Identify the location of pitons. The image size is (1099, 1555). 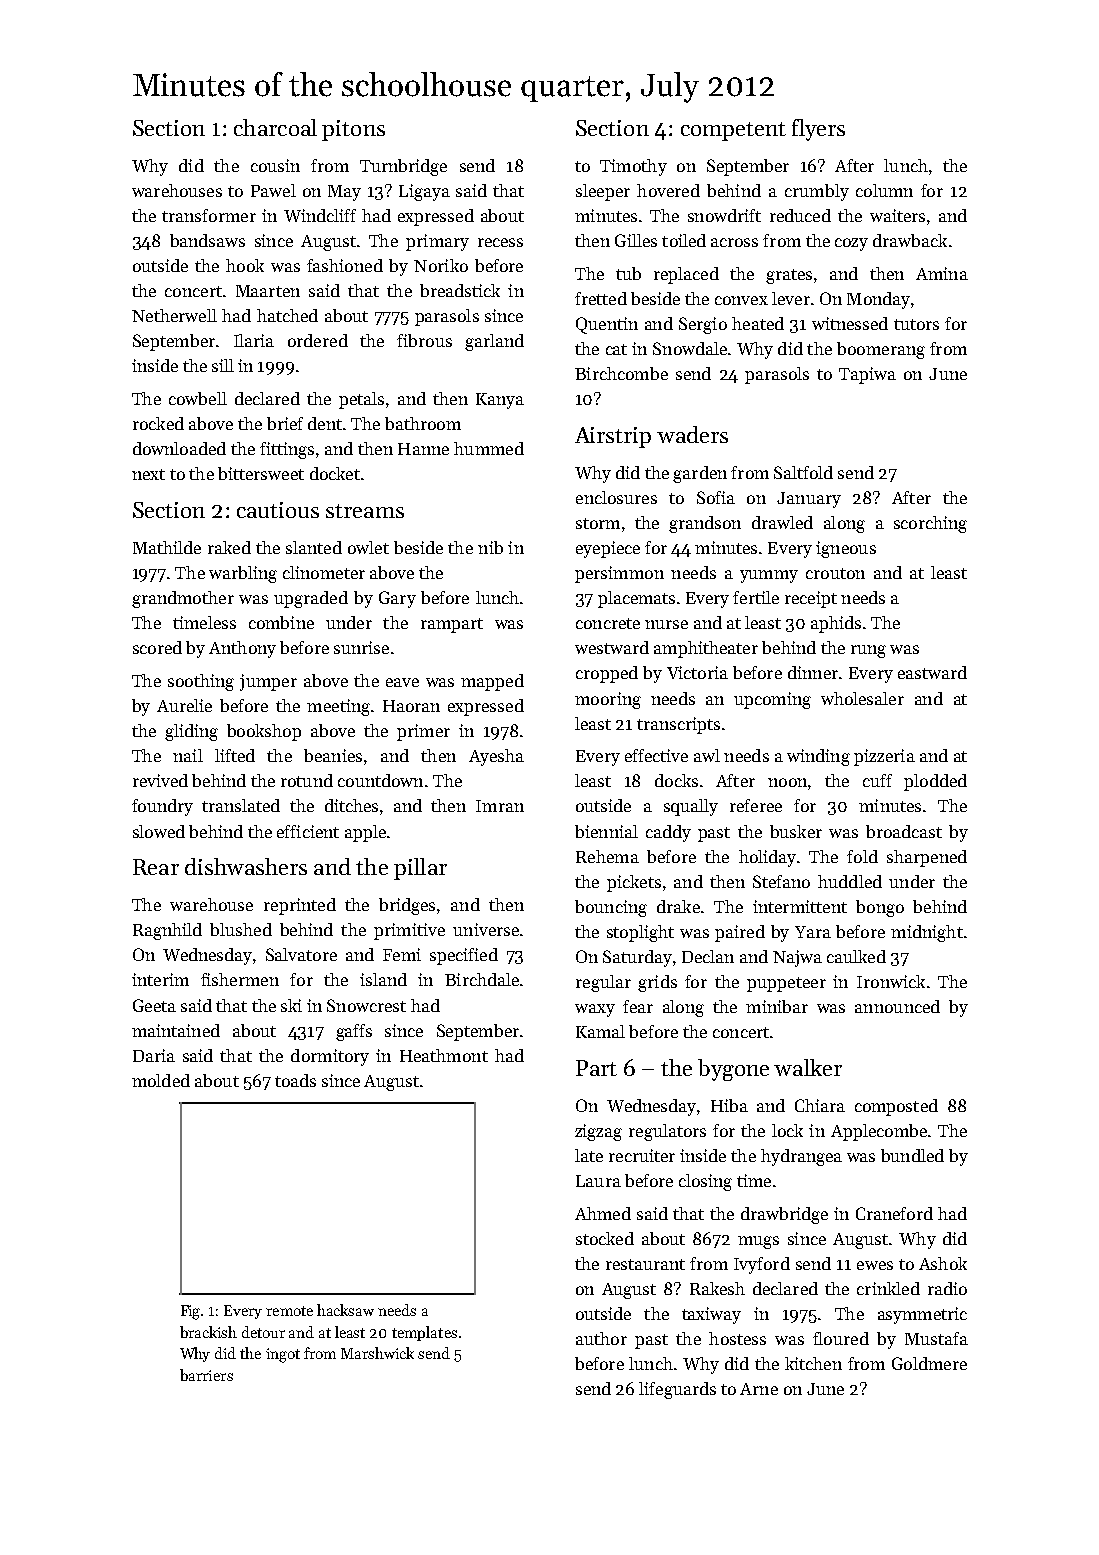
(353, 130).
